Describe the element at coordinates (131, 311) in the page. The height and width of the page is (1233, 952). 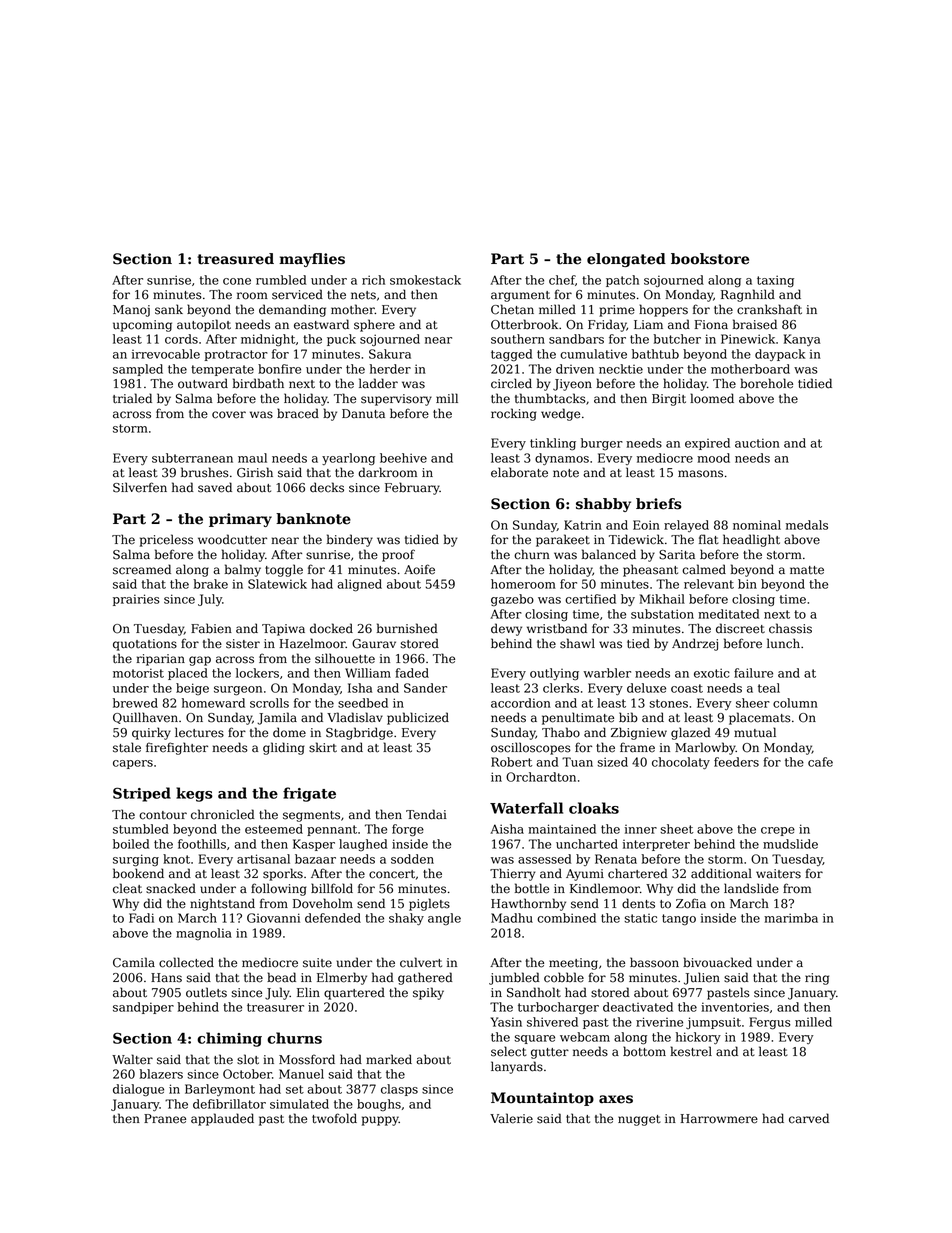
I see `Manoj` at that location.
